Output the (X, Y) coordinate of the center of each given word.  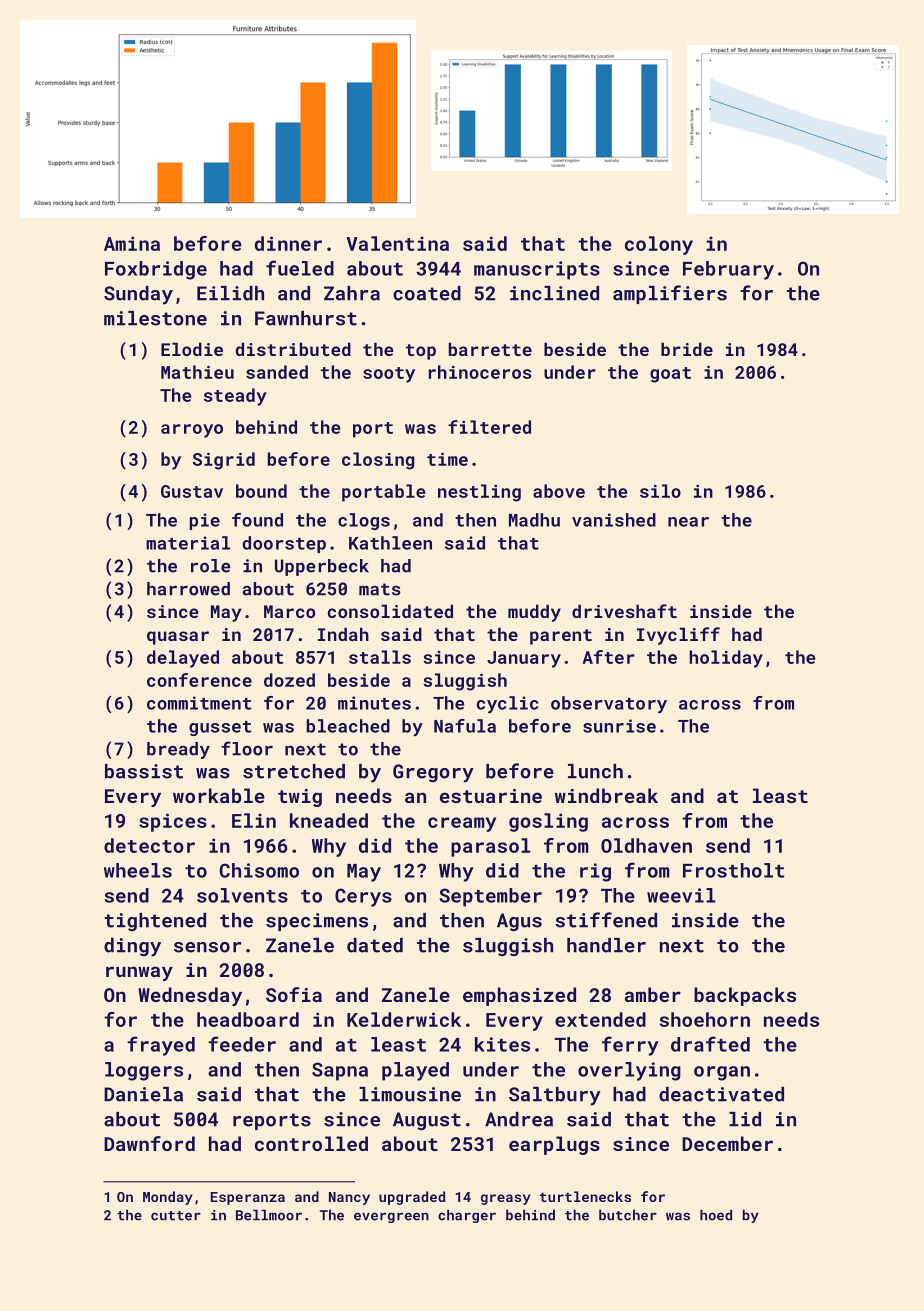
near (688, 522)
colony (659, 245)
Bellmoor (269, 1215)
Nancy (349, 1198)
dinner (288, 243)
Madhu (534, 520)
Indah (343, 634)
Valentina (397, 243)
